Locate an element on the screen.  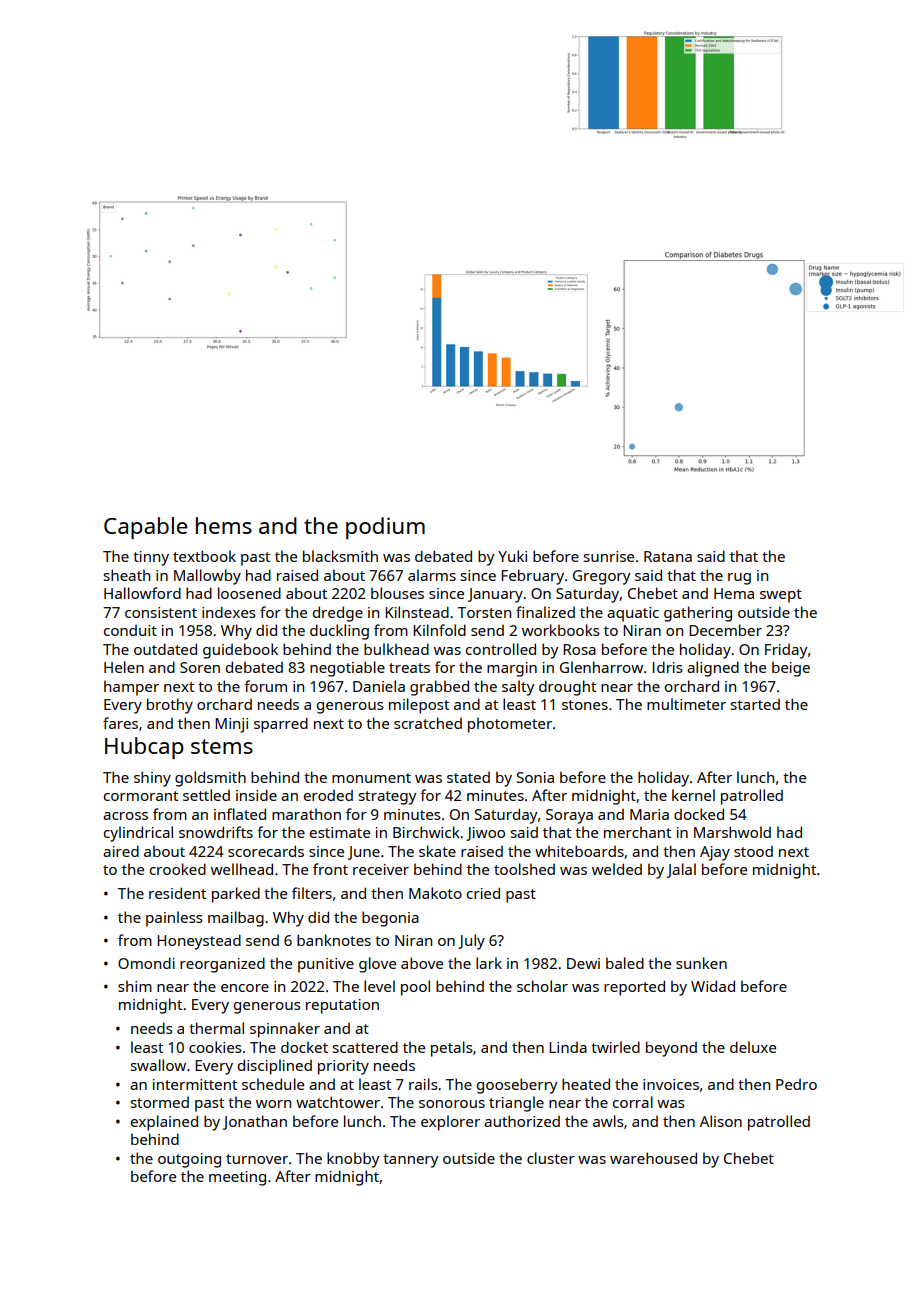
sunken is located at coordinates (701, 963).
